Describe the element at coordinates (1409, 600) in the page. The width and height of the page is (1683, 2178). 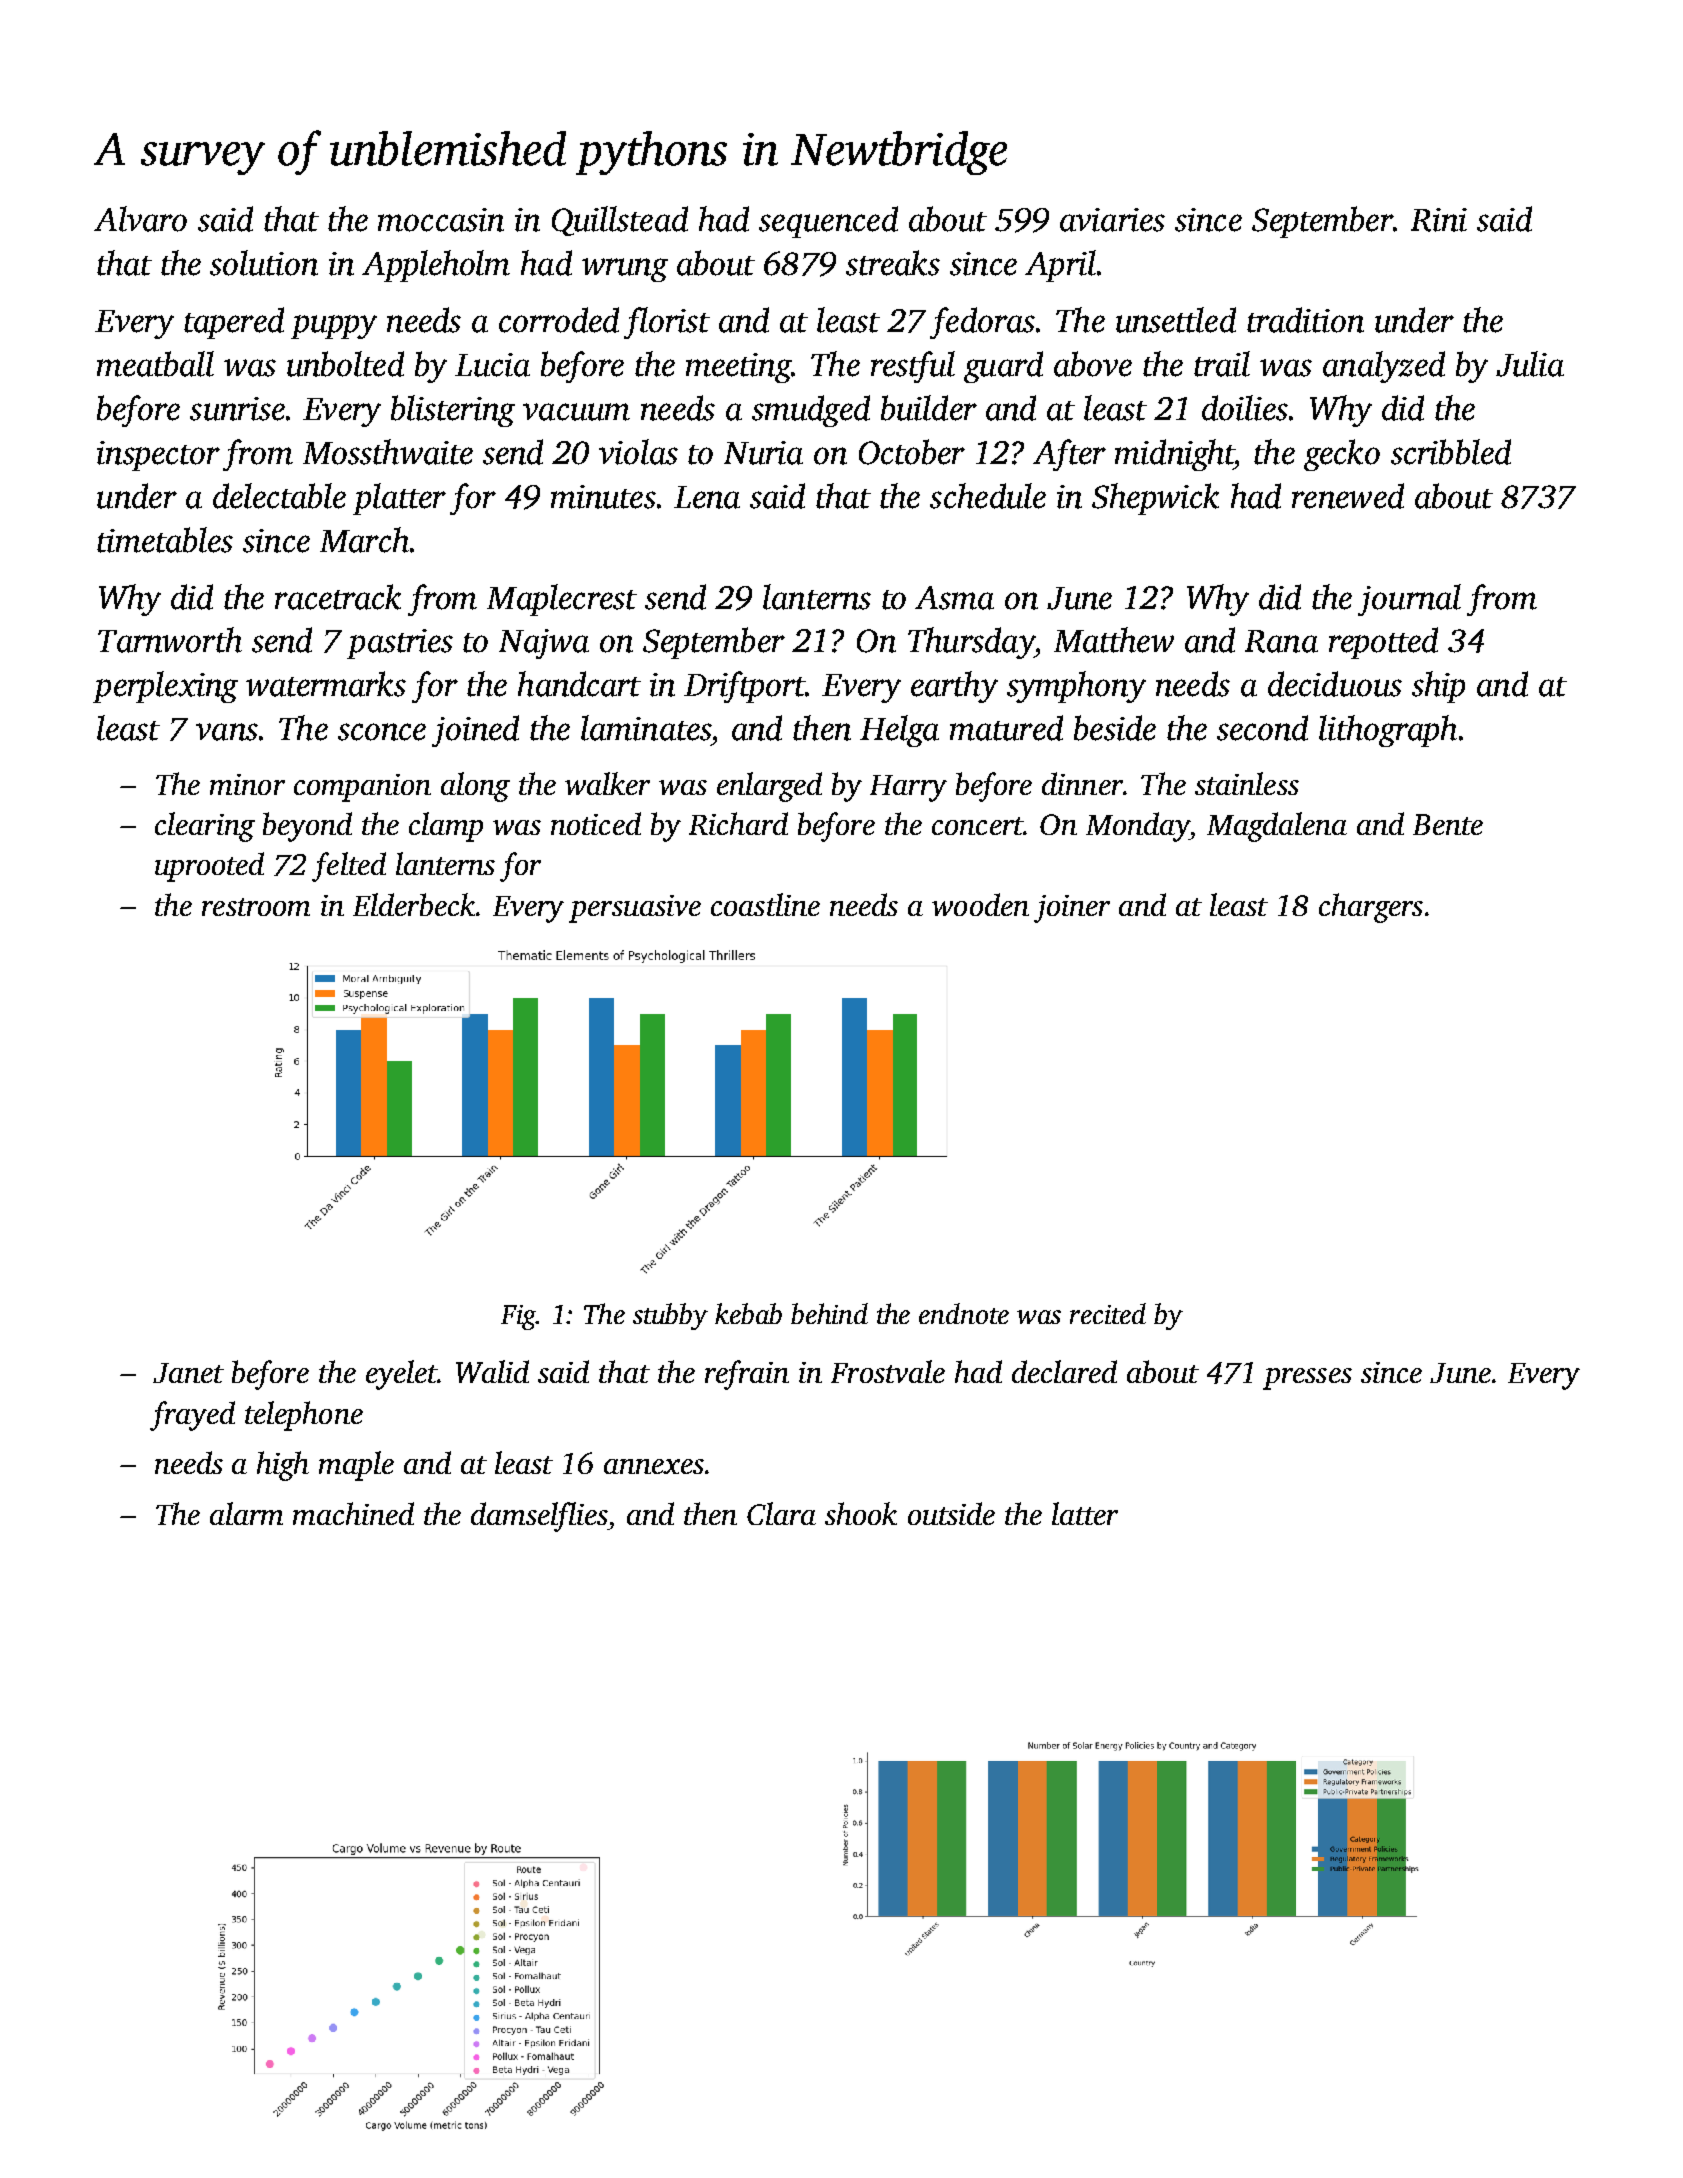
I see `journal` at that location.
